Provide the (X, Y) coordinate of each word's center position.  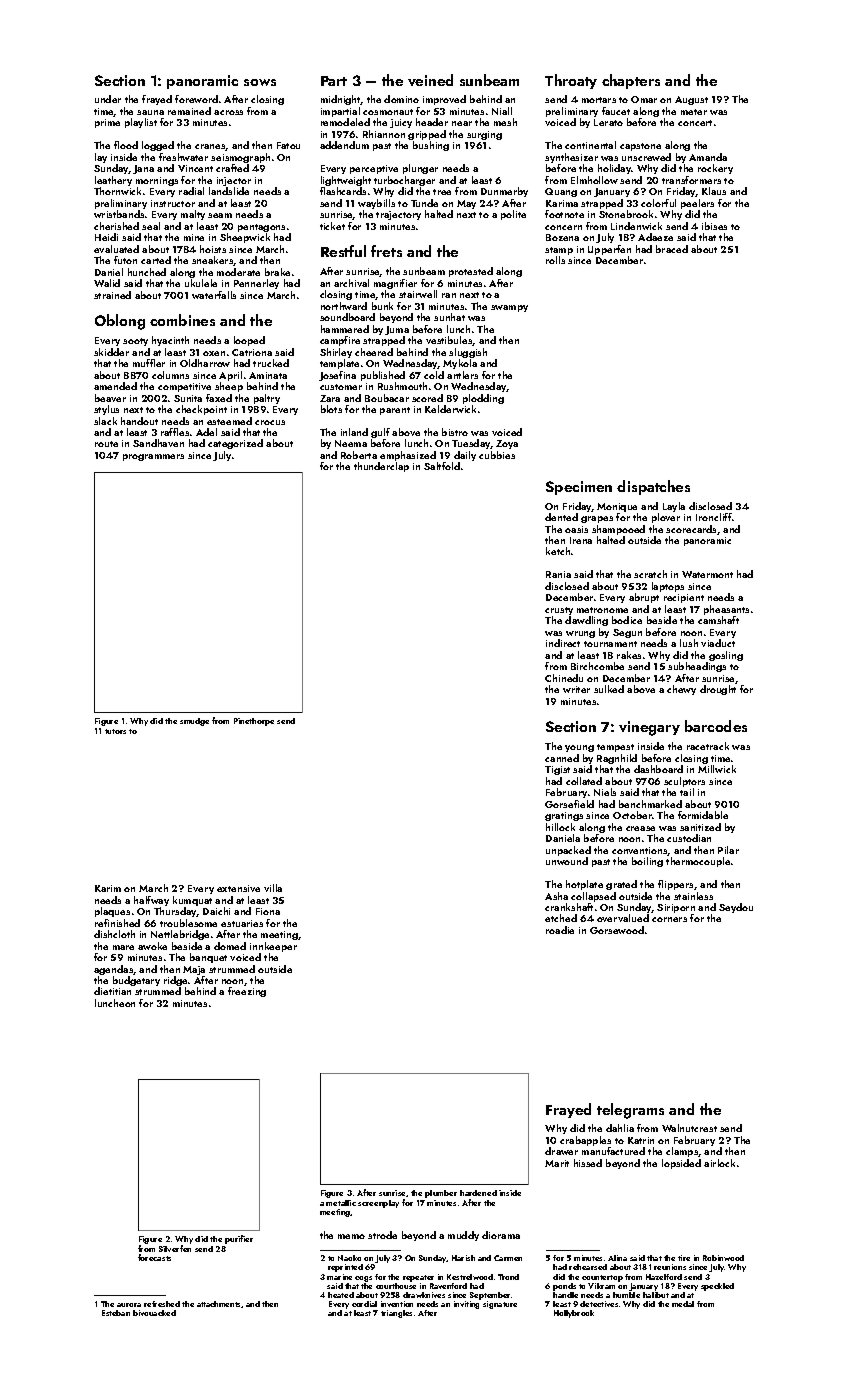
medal (683, 1304)
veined (430, 80)
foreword (196, 99)
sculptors (684, 782)
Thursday (175, 912)
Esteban (116, 1313)
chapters (631, 81)
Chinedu (564, 678)
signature (500, 1305)
